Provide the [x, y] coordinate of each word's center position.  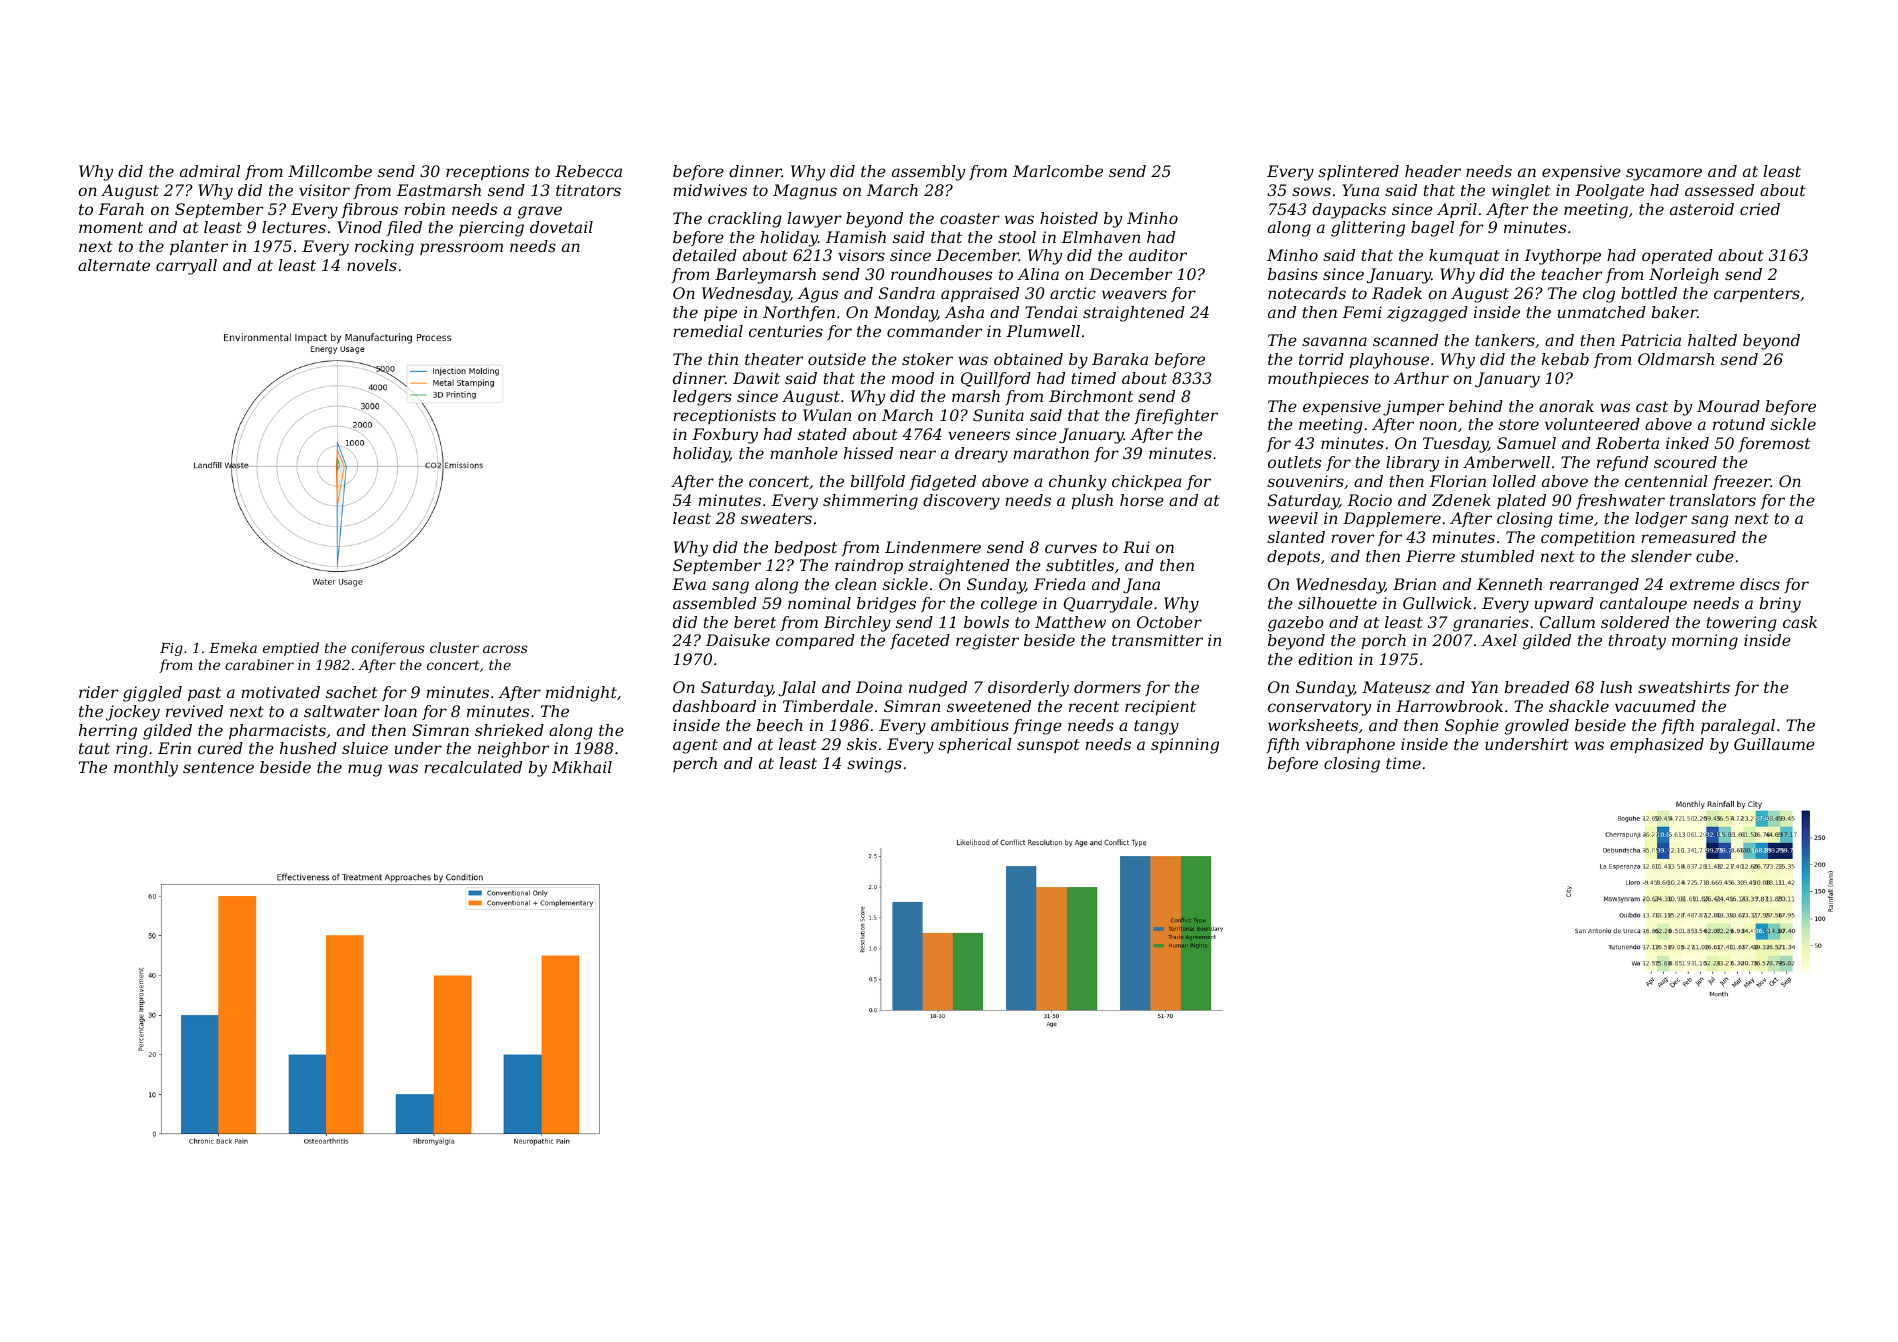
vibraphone [1350, 746]
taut [94, 748]
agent [695, 746]
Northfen [799, 313]
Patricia [1650, 340]
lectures [294, 227]
